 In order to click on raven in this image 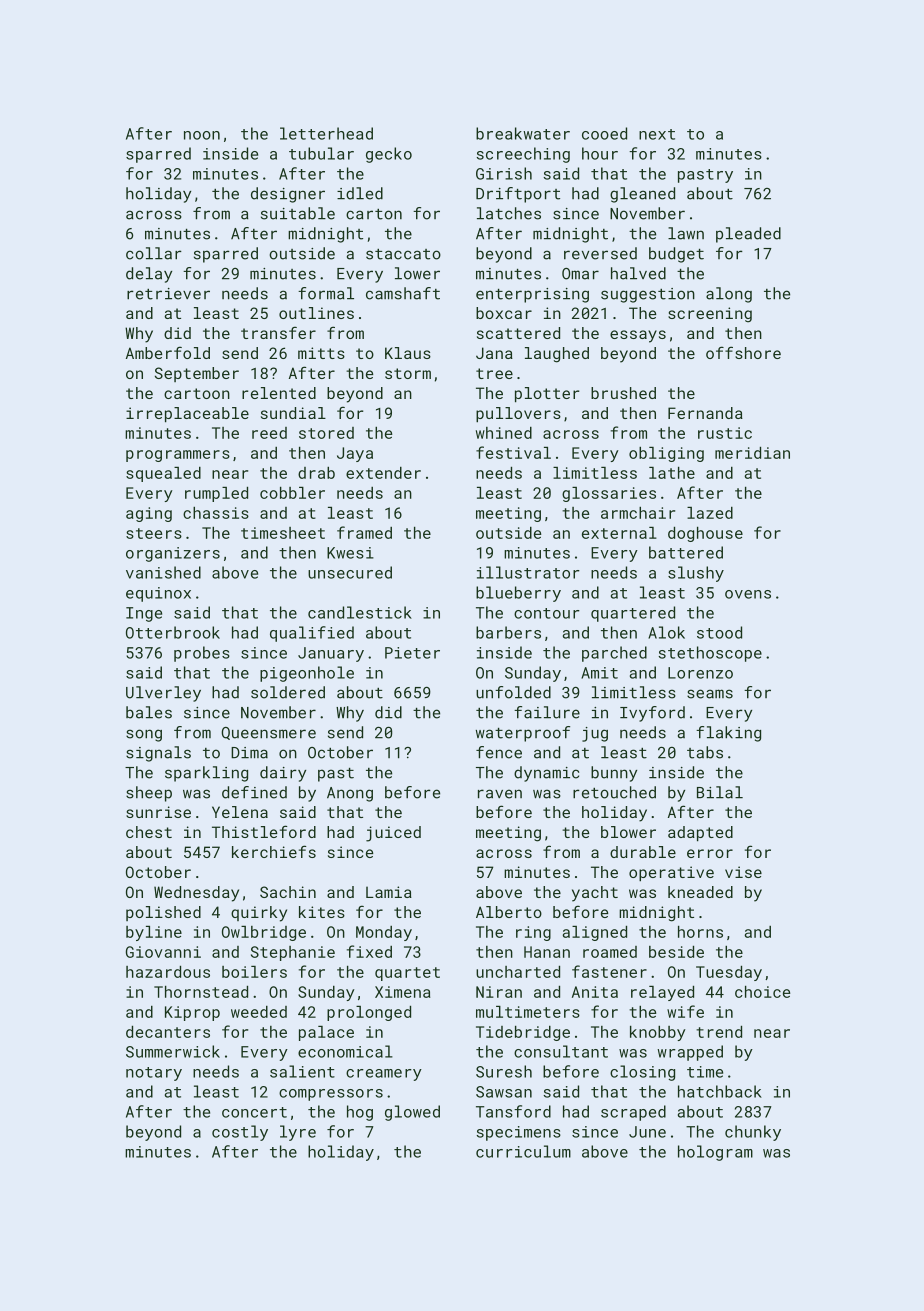, I will do `click(500, 794)`.
